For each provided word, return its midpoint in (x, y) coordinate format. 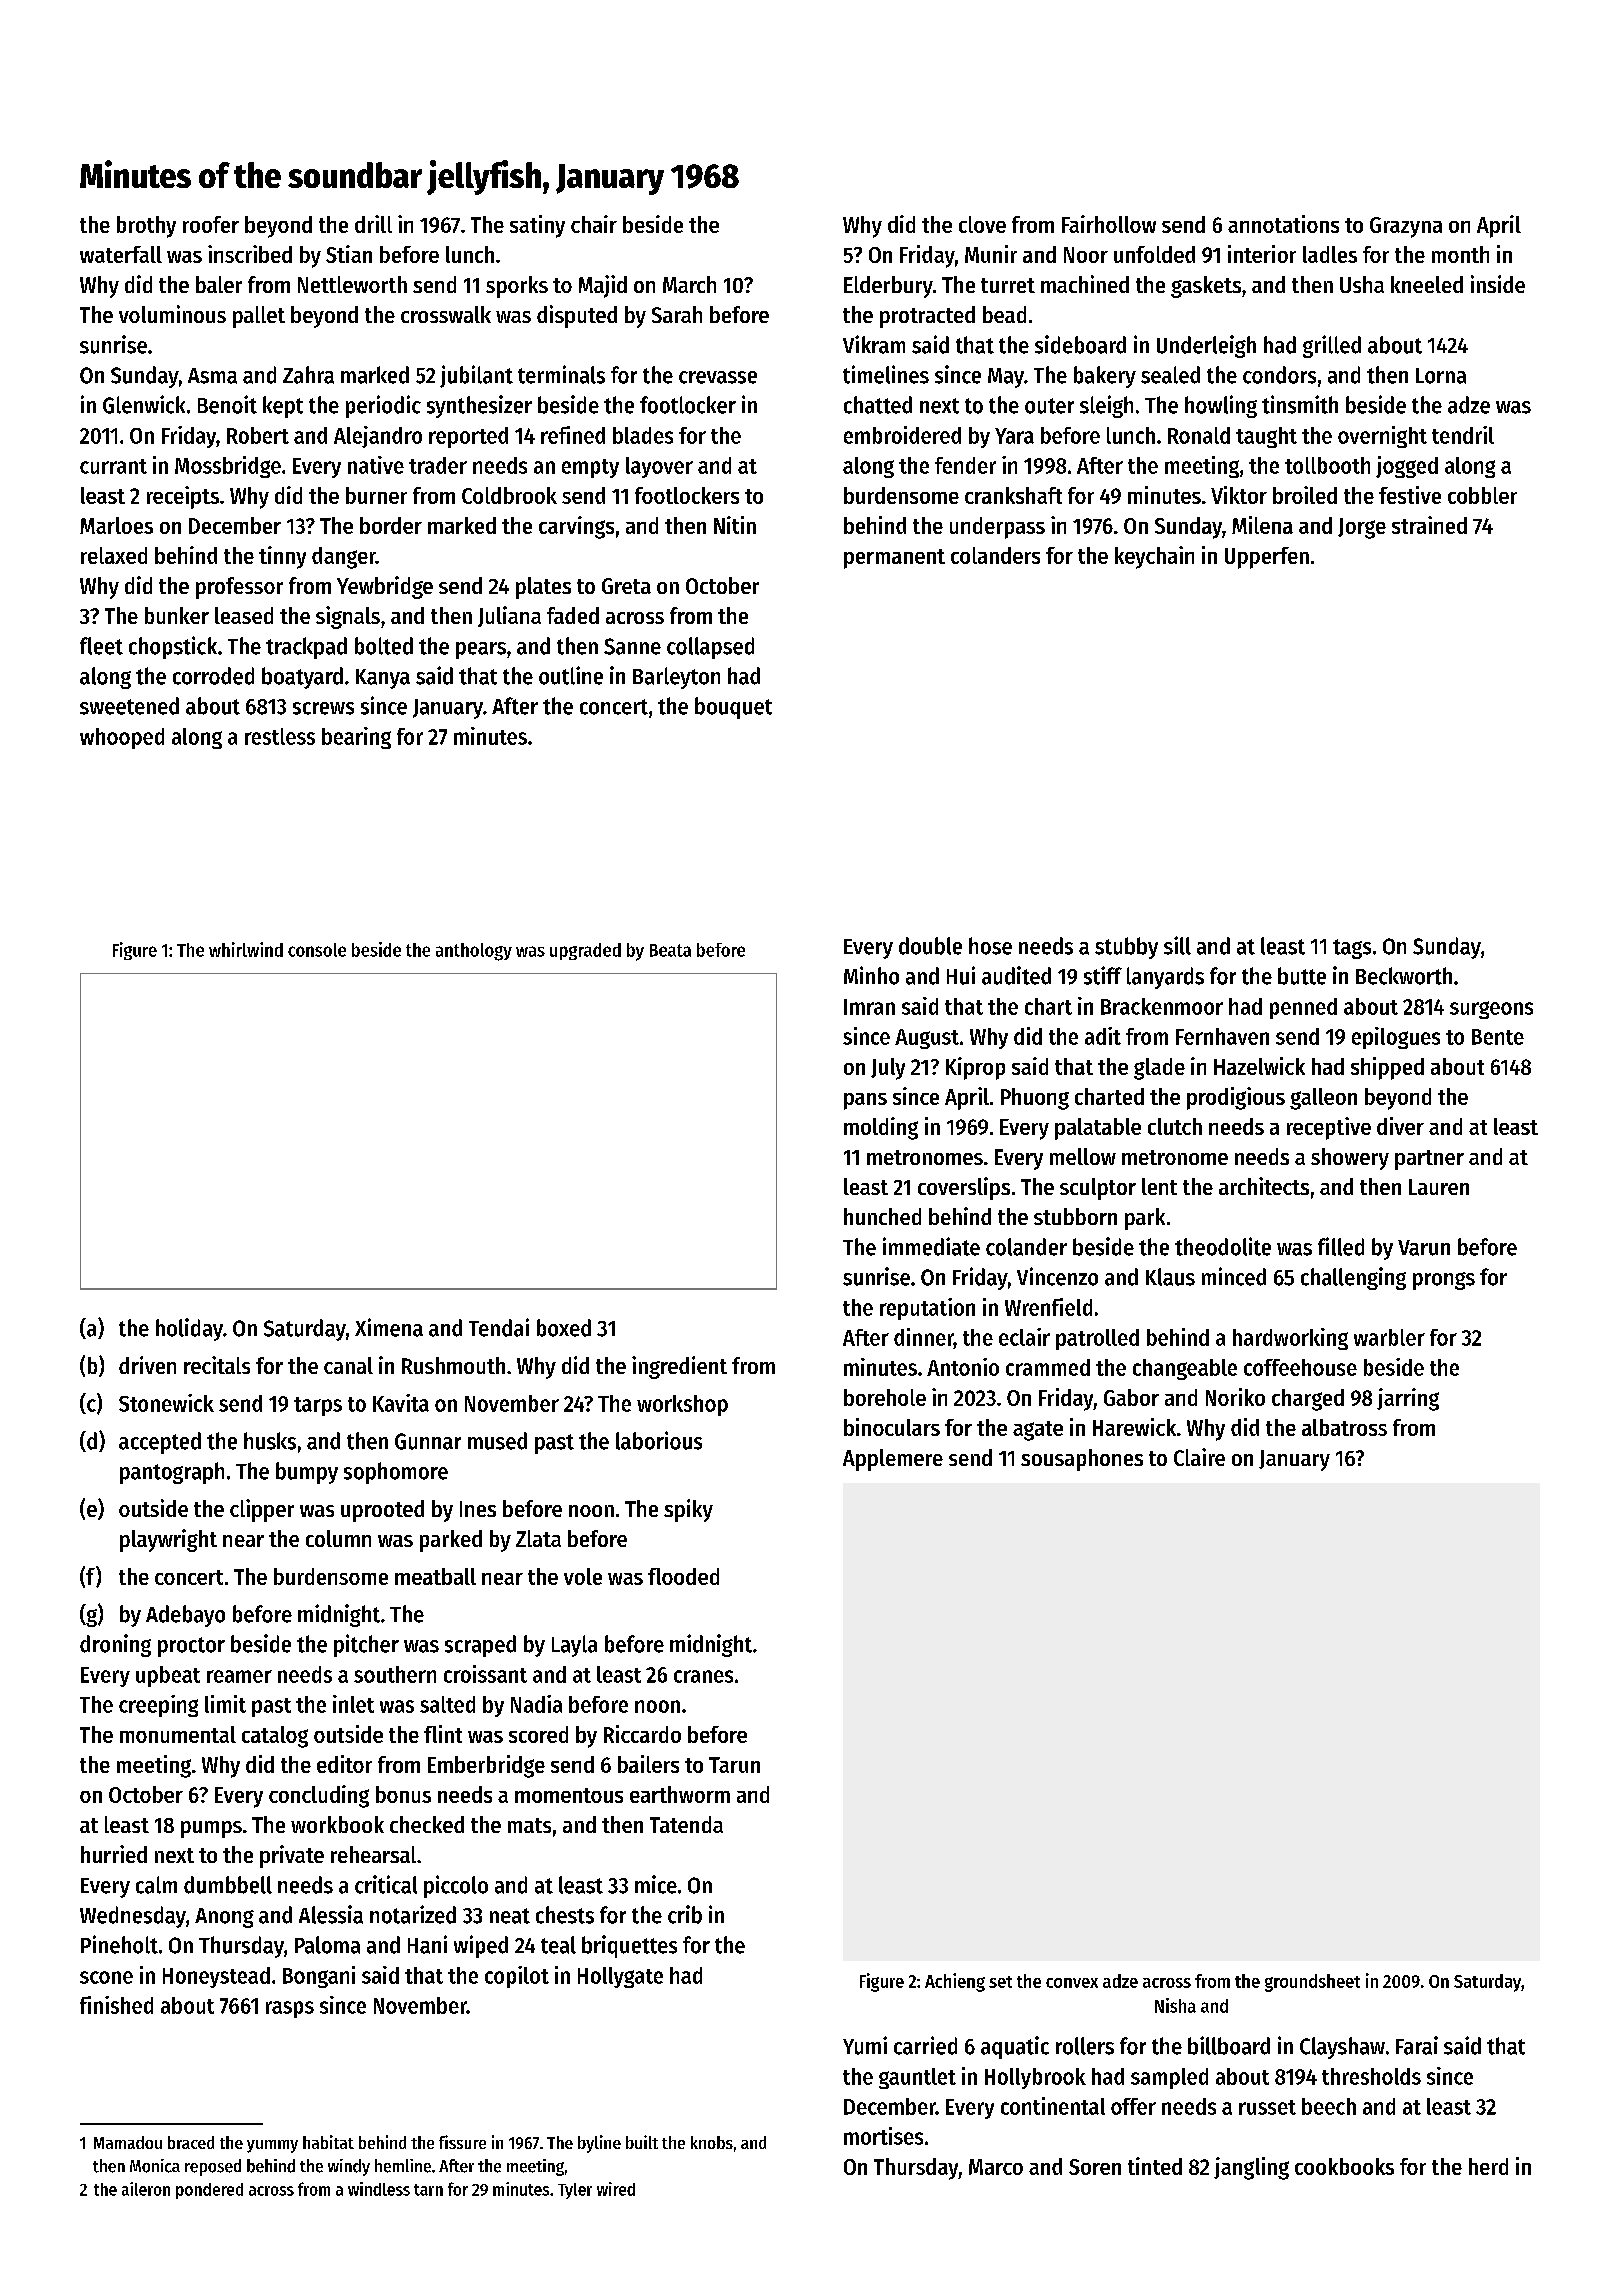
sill (1177, 945)
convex (1072, 1983)
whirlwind (246, 949)
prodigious (1236, 1098)
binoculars (892, 1427)
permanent (894, 559)
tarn (428, 2190)
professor (239, 588)
